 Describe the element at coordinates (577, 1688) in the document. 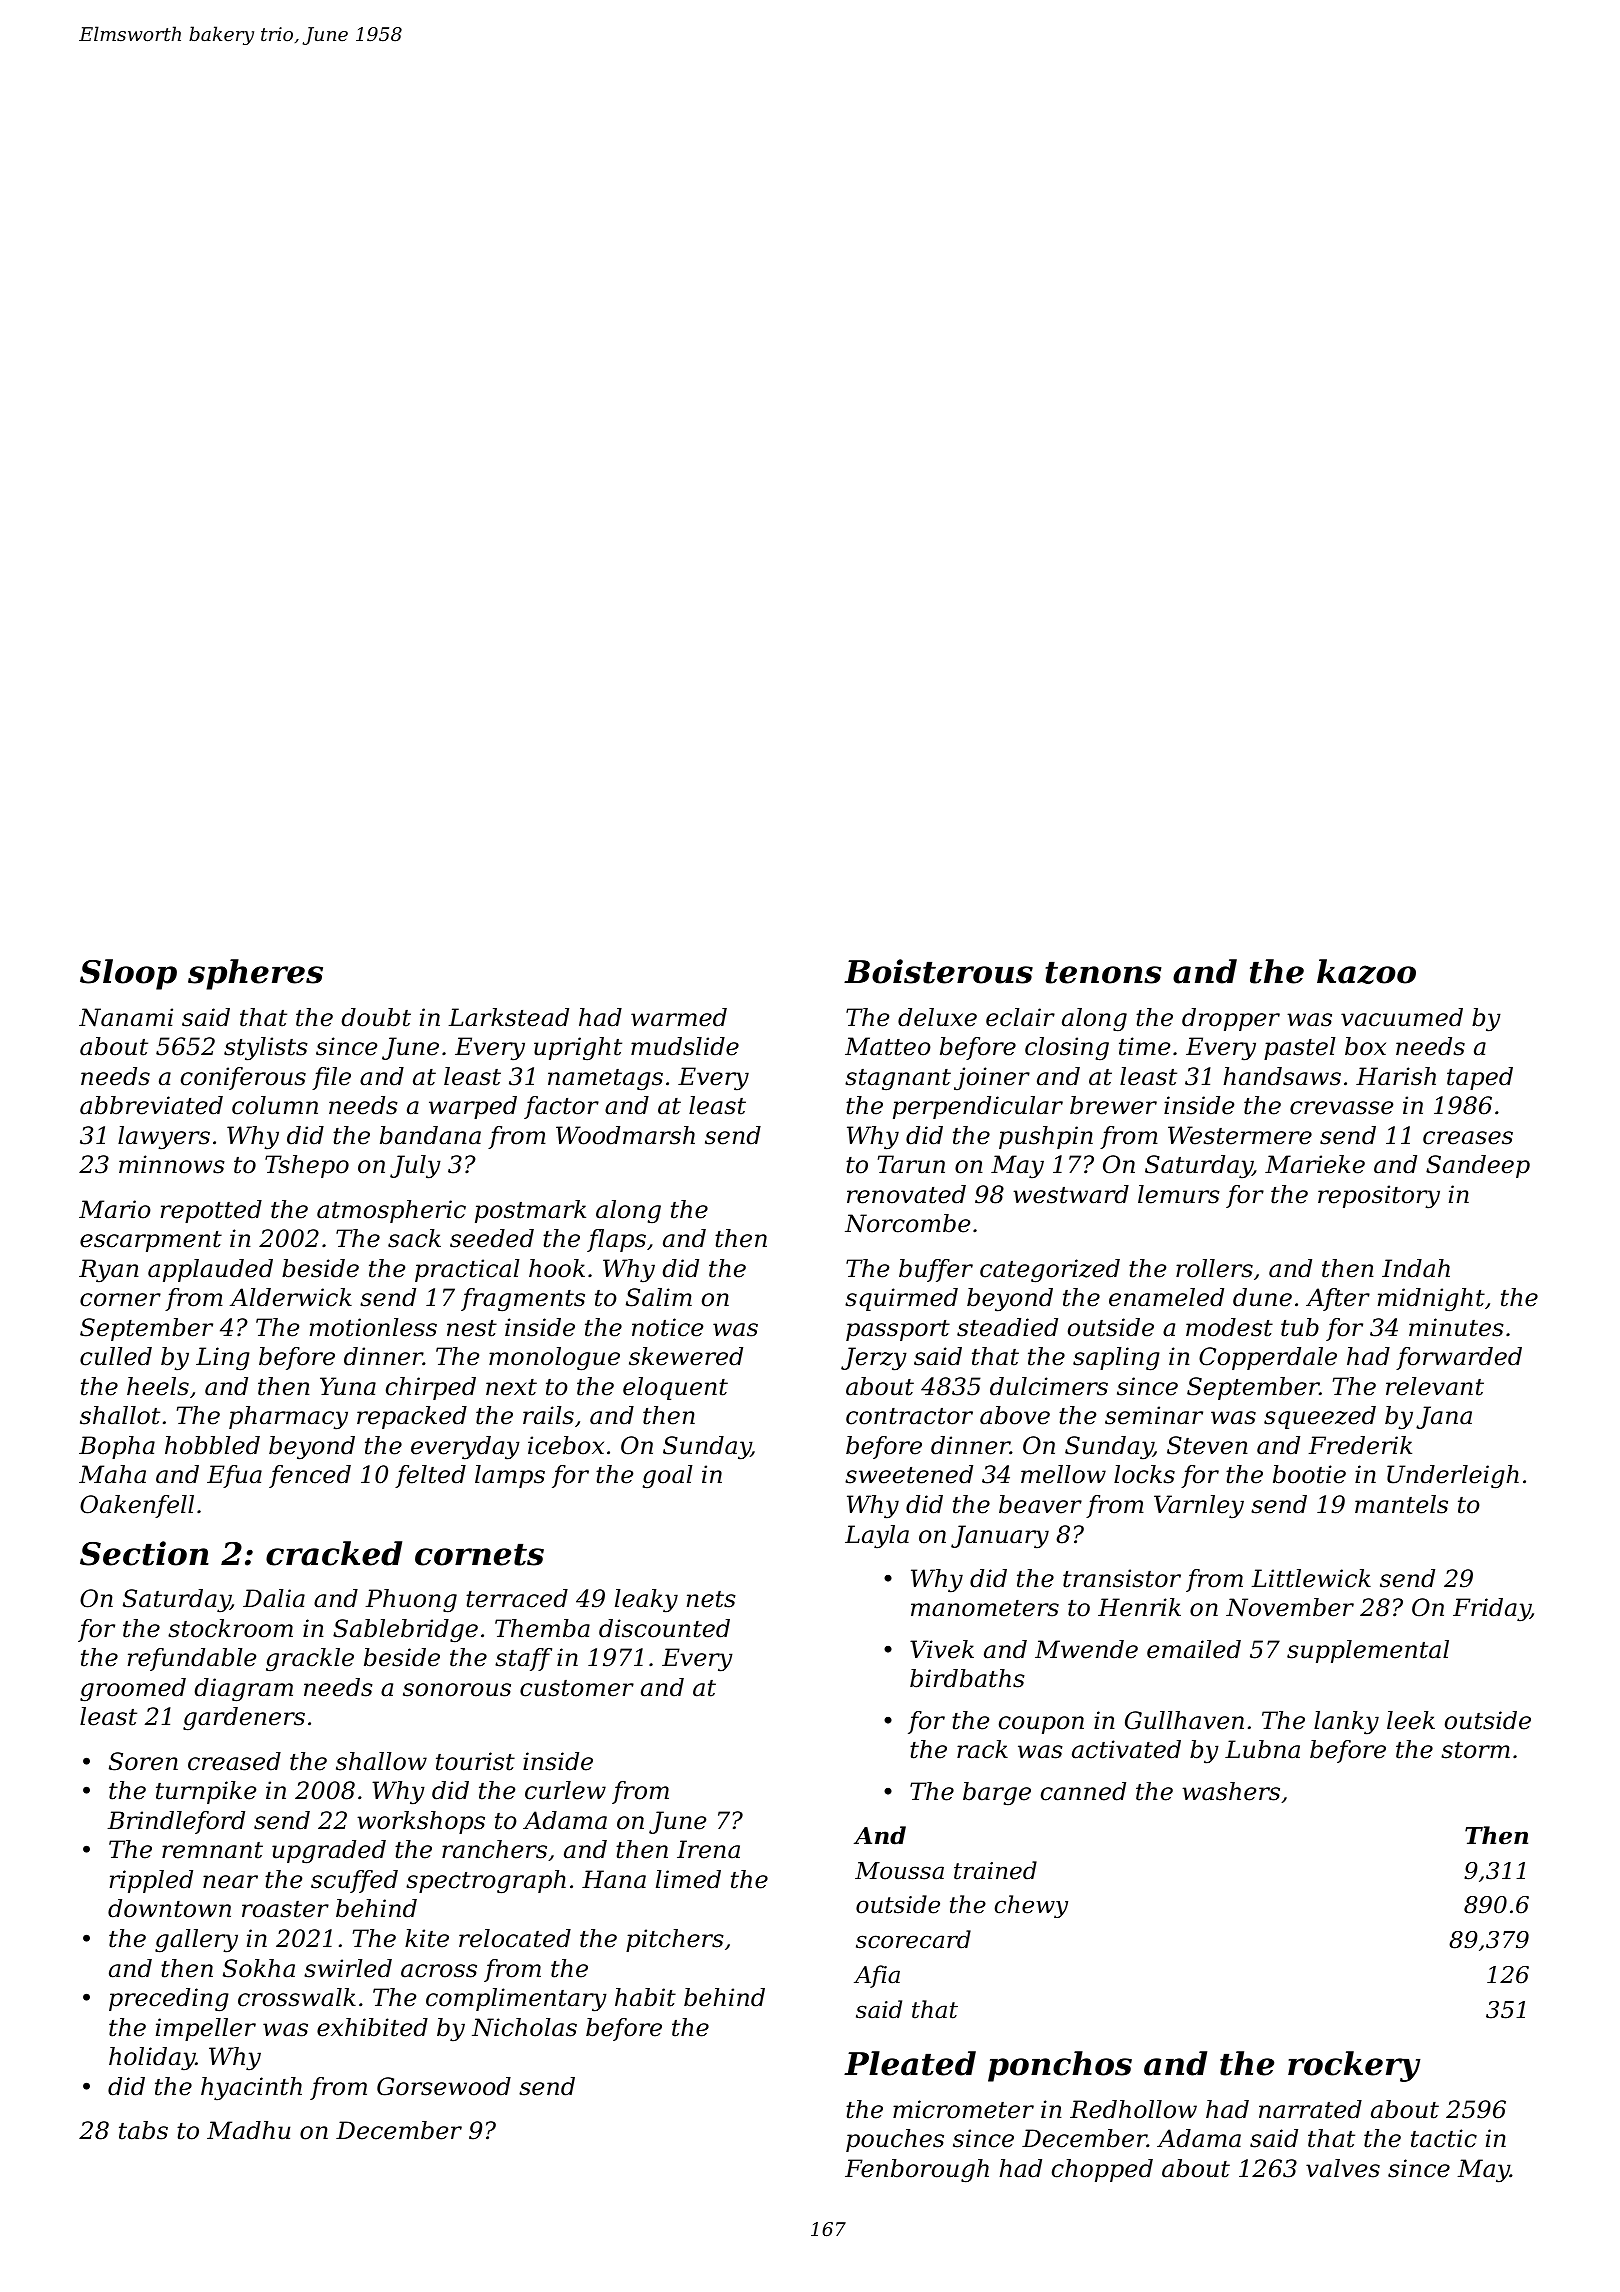

I see `customer` at that location.
